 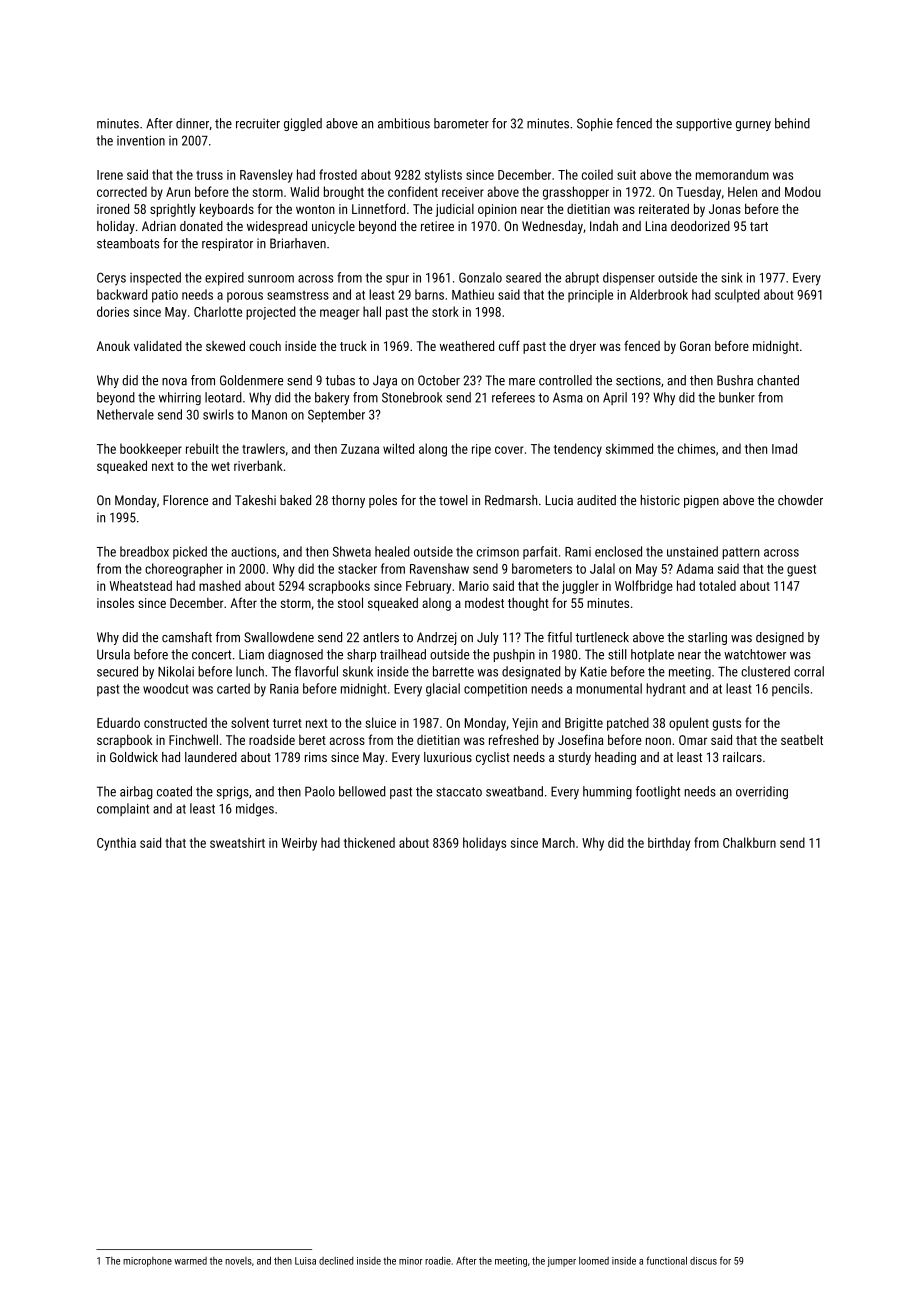 What do you see at coordinates (704, 124) in the screenshot?
I see `supportive` at bounding box center [704, 124].
